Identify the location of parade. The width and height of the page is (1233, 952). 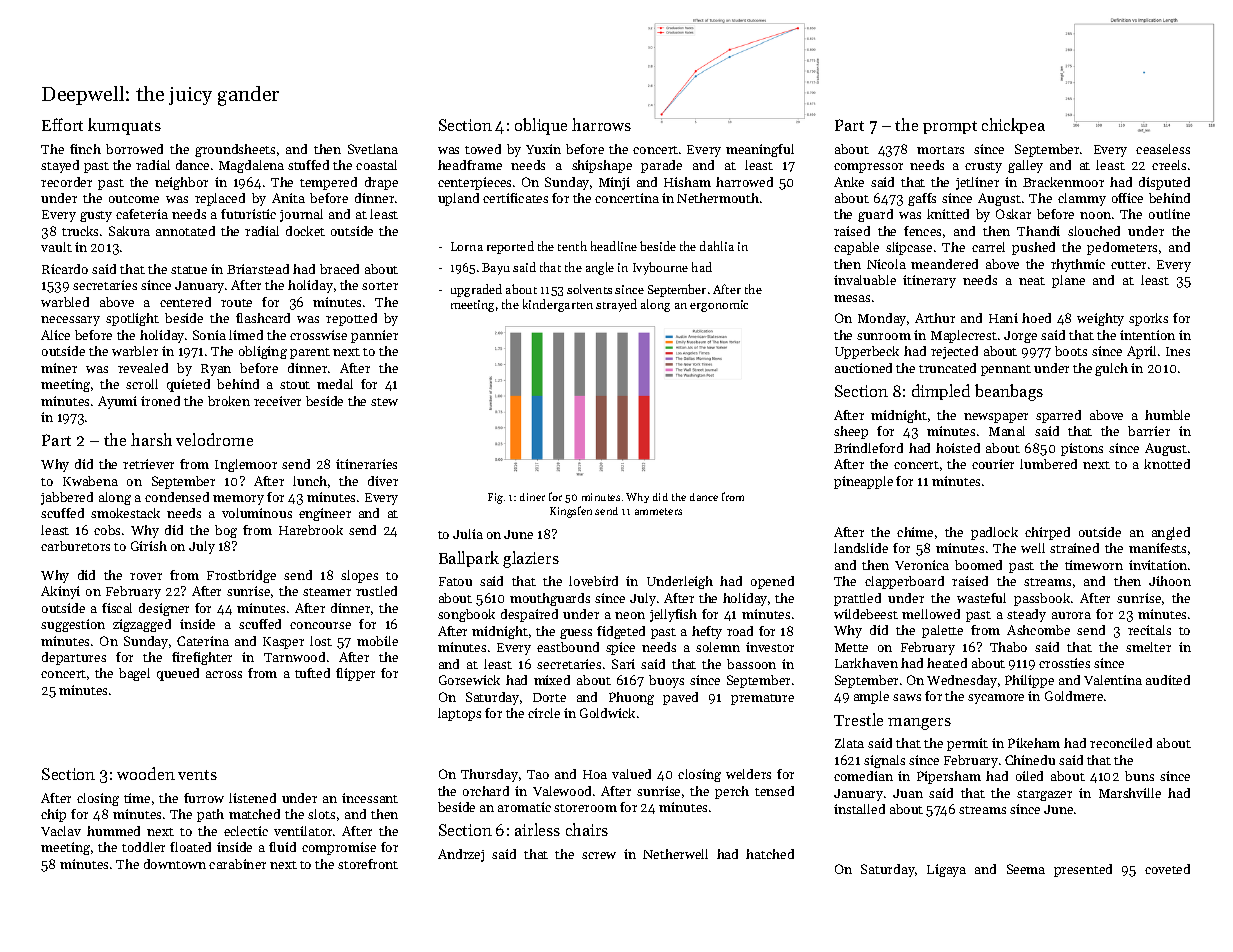
(661, 166).
